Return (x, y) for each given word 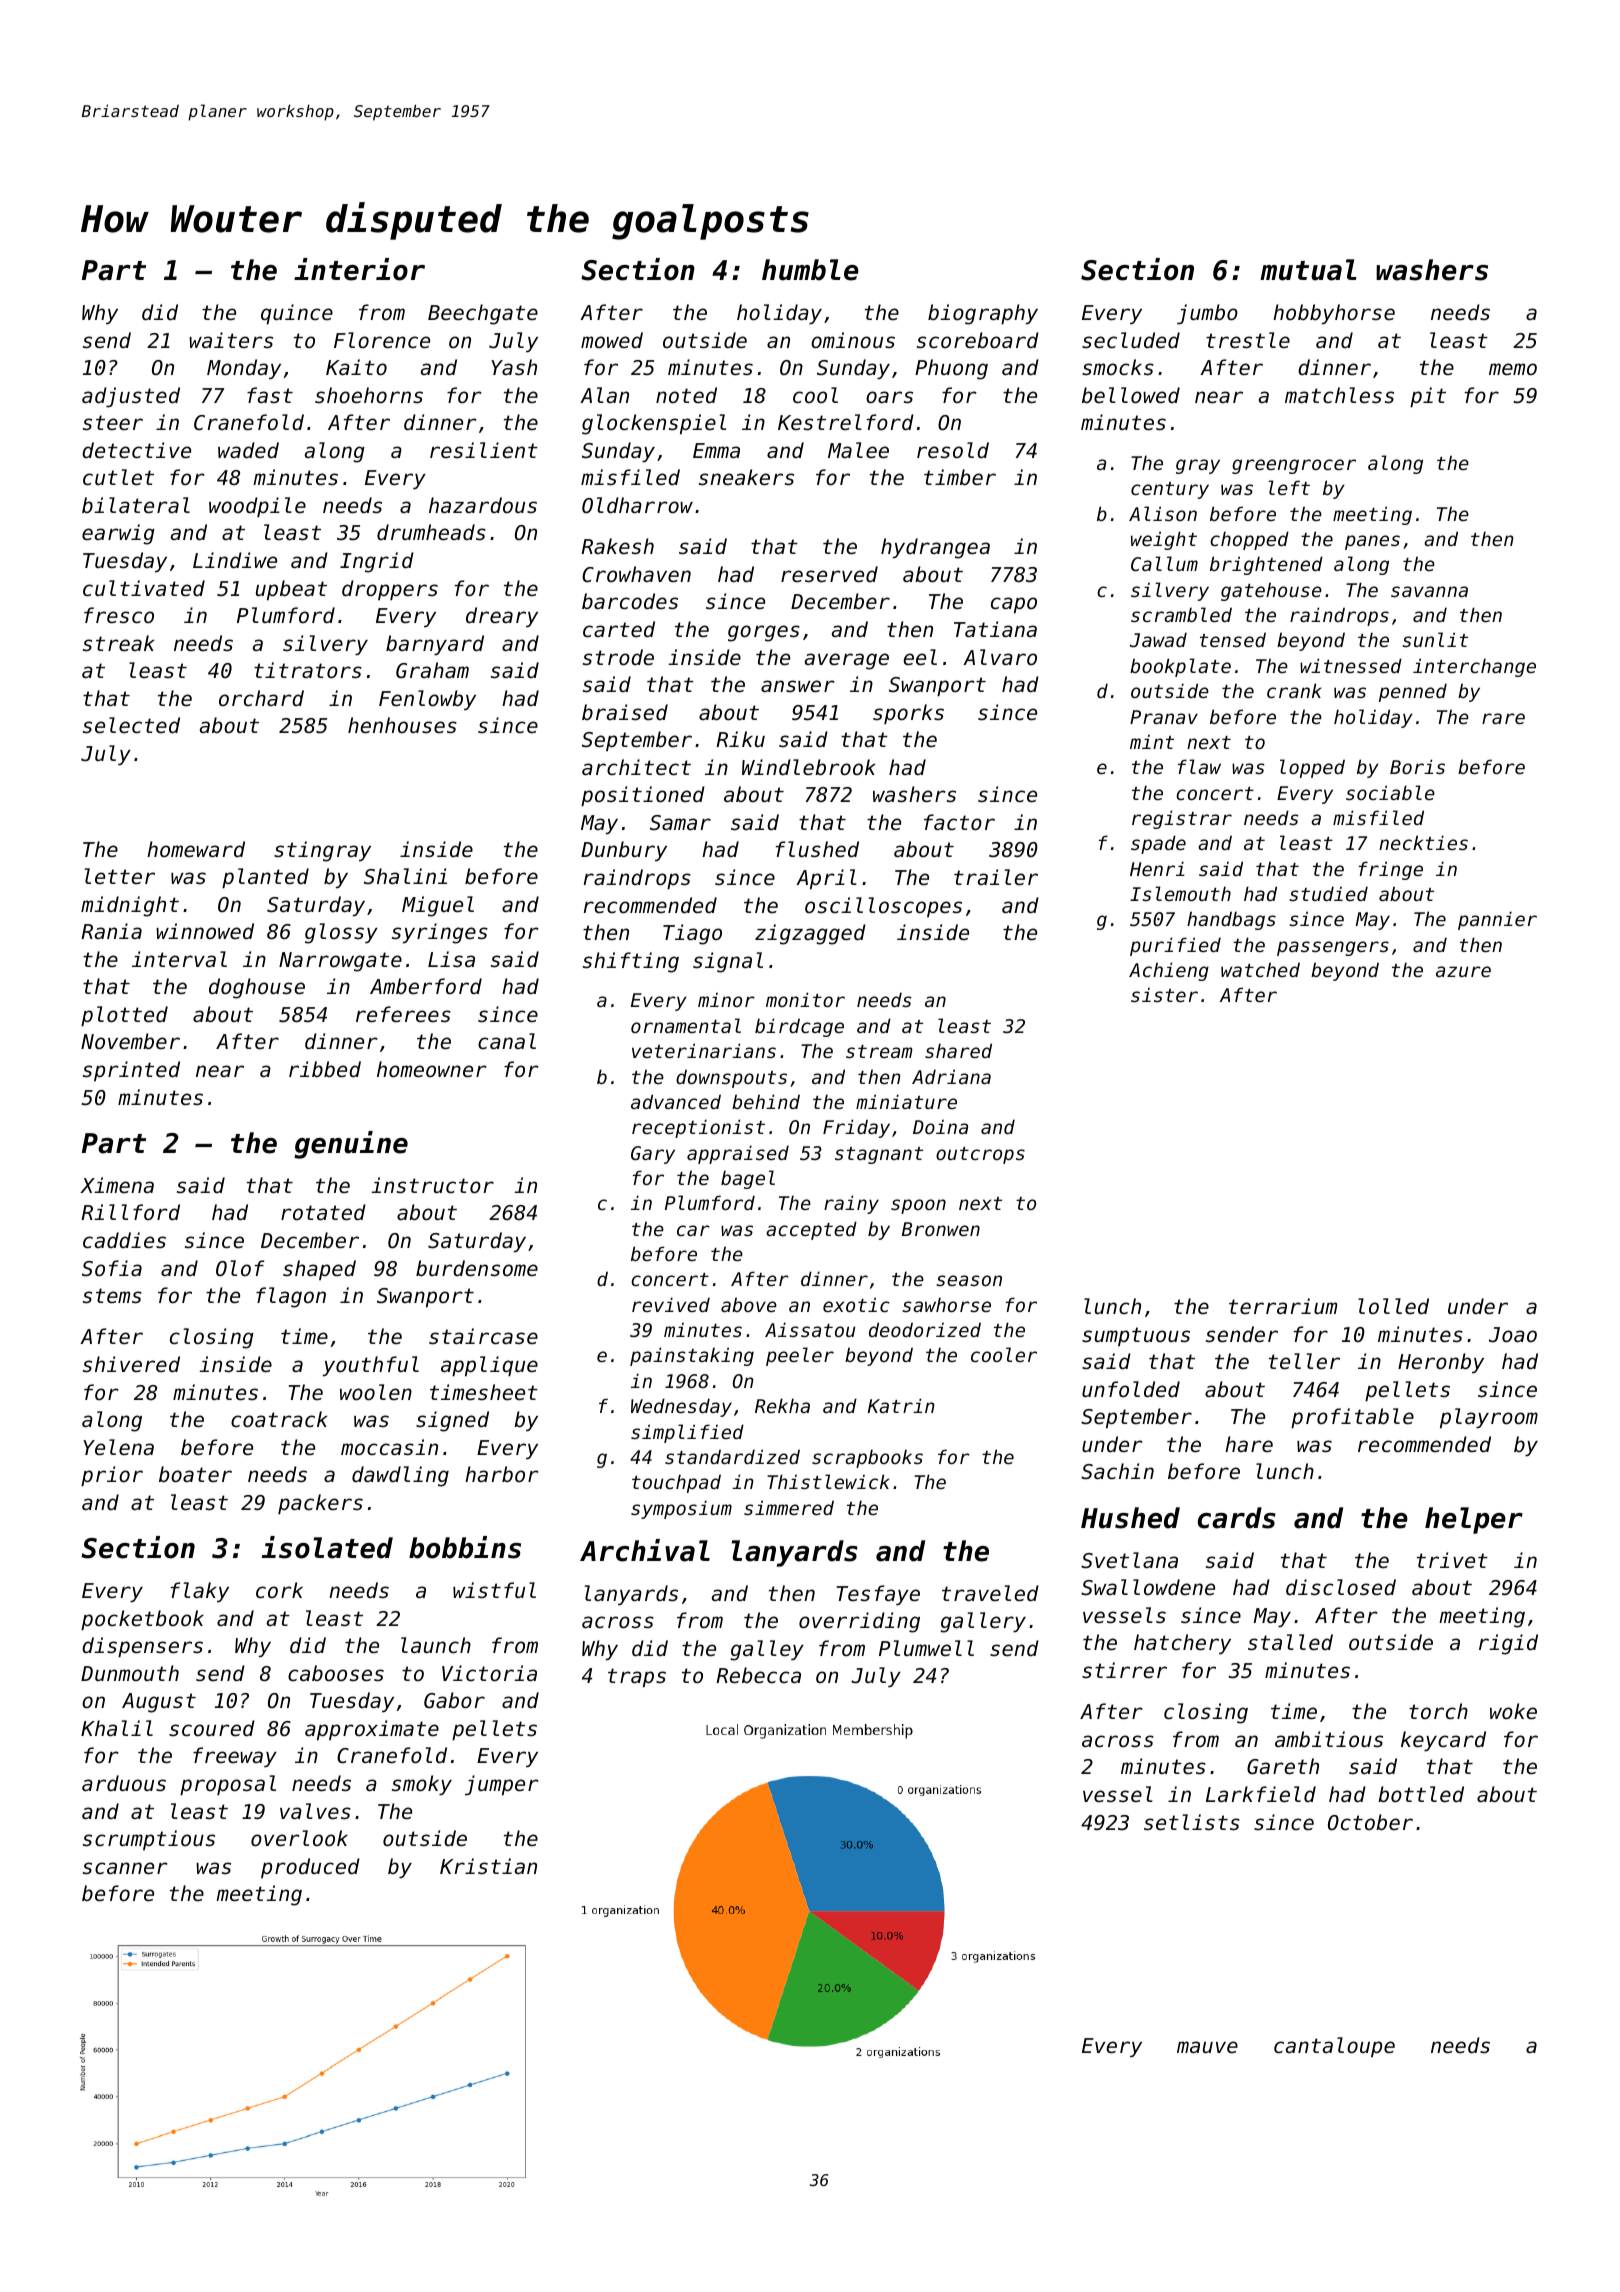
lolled (1393, 1306)
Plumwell (926, 1648)
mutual (1308, 270)
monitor (805, 999)
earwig (118, 534)
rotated (323, 1212)
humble (810, 270)
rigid (1508, 1644)
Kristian (488, 1866)
